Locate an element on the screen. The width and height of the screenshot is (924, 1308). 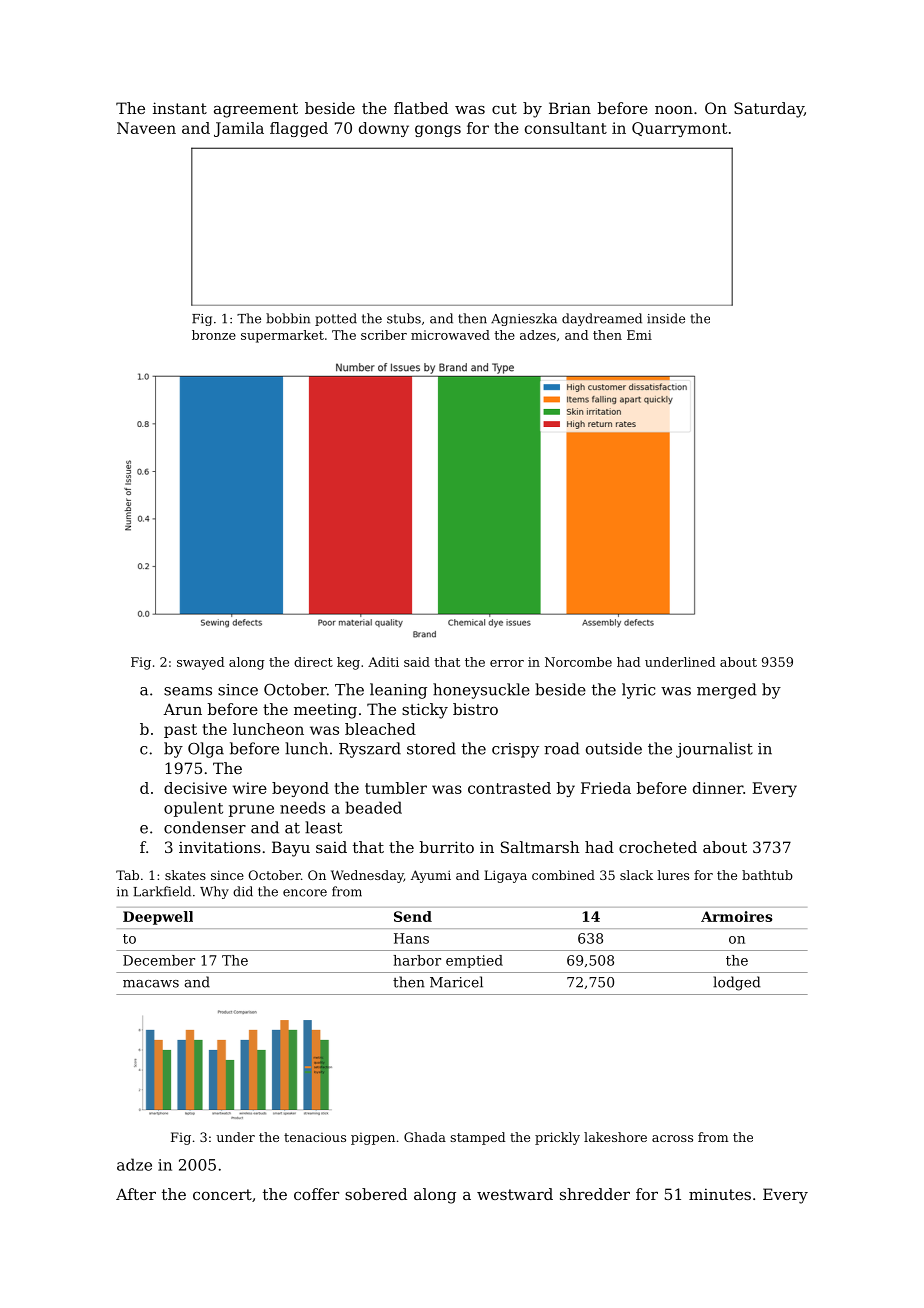
swayed is located at coordinates (201, 663).
